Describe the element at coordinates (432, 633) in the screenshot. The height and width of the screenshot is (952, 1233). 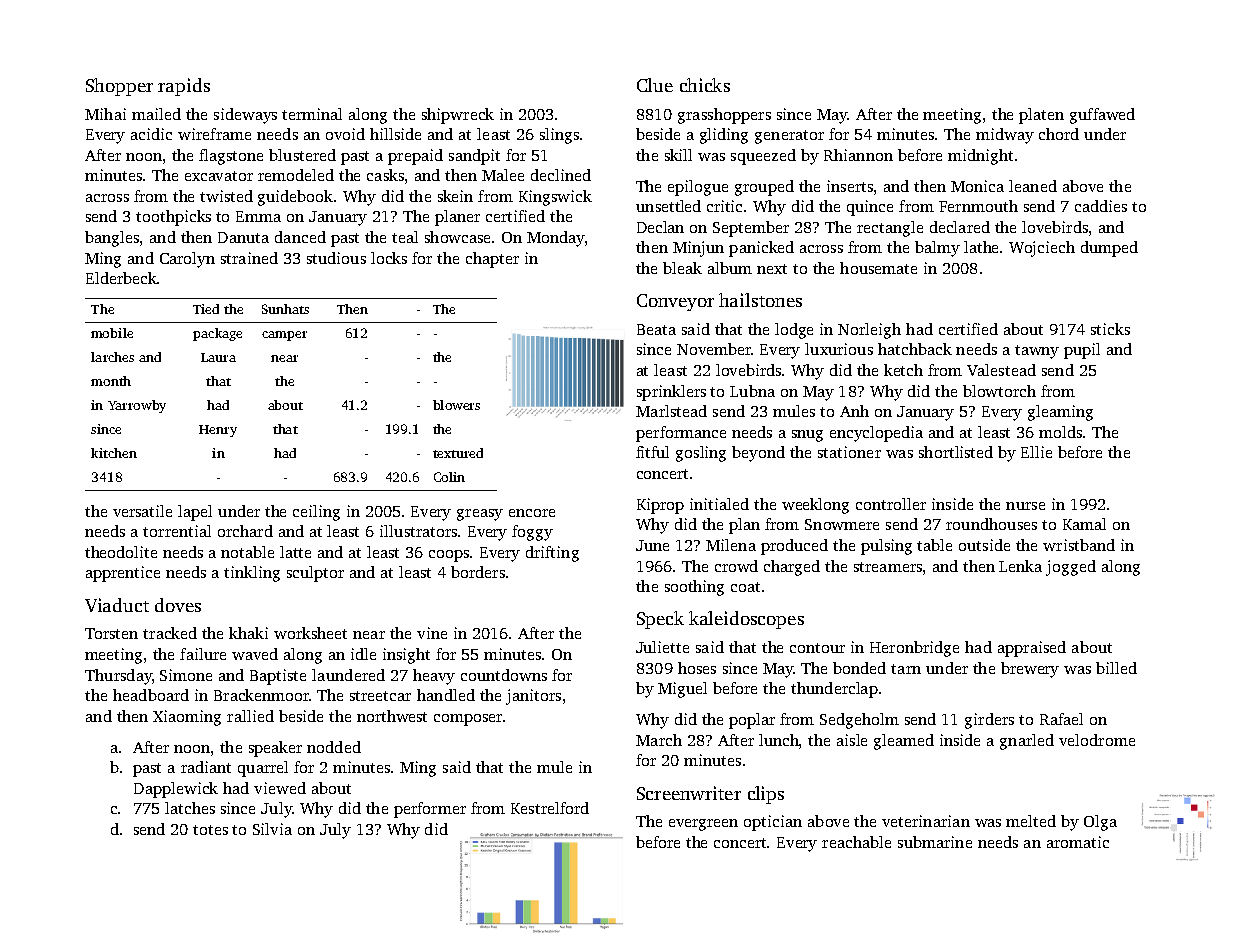
I see `vine` at that location.
